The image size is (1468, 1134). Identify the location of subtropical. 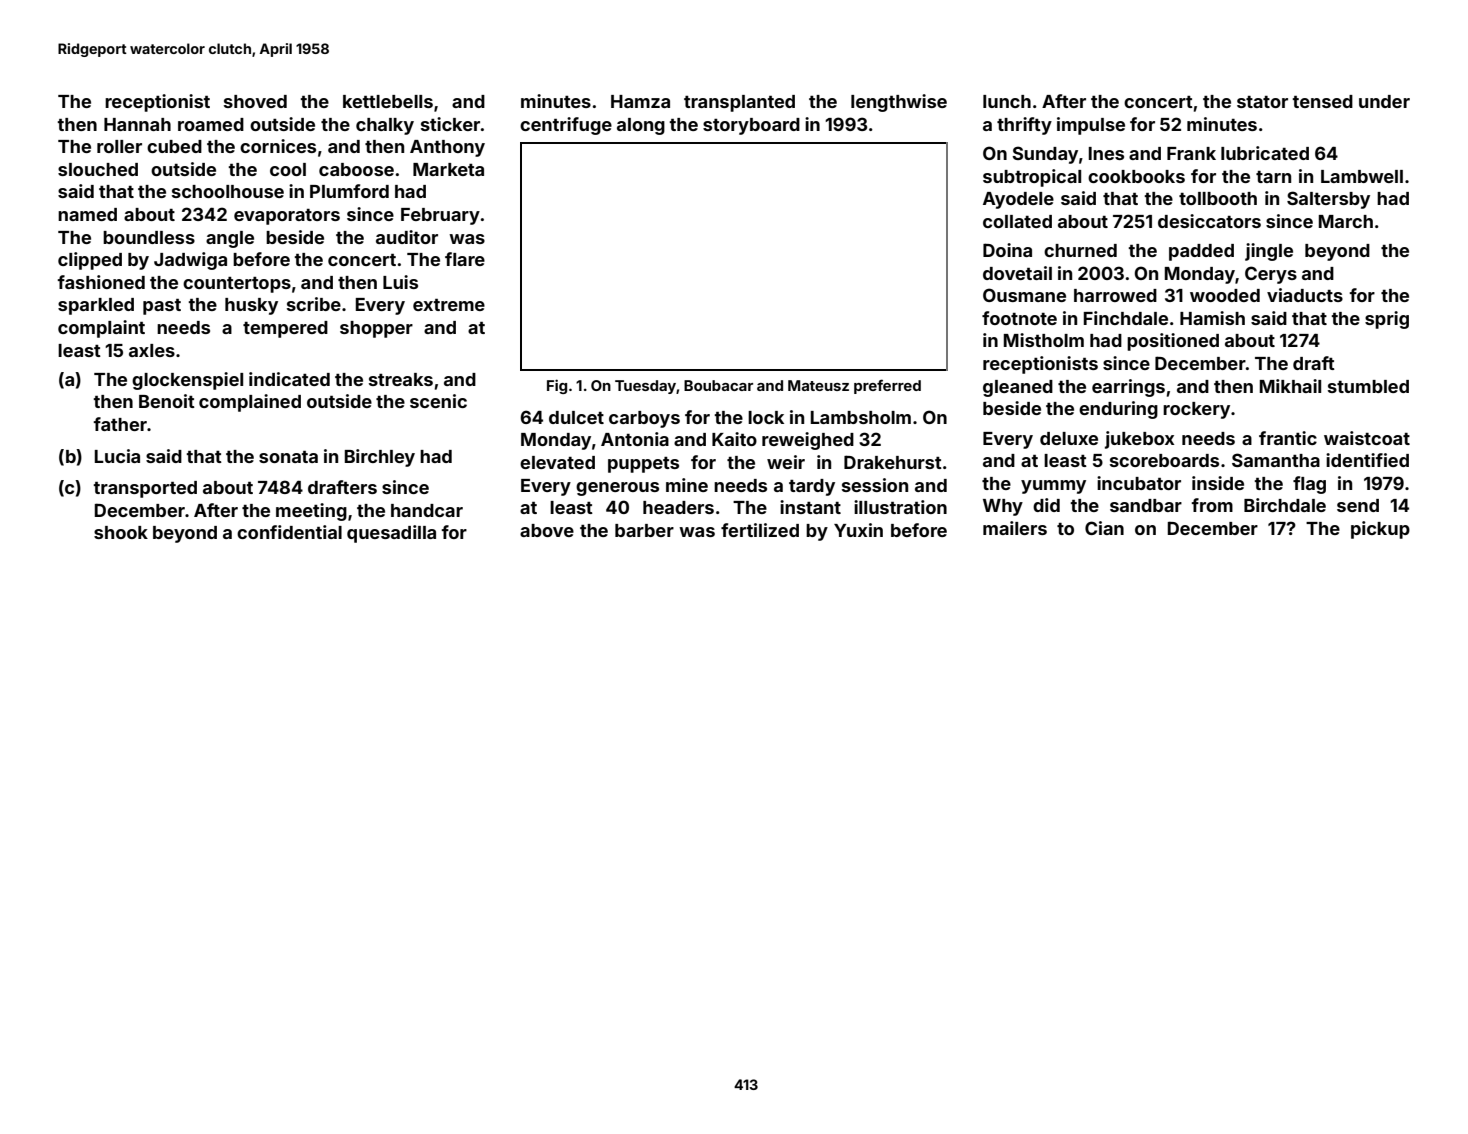
(1032, 178).
